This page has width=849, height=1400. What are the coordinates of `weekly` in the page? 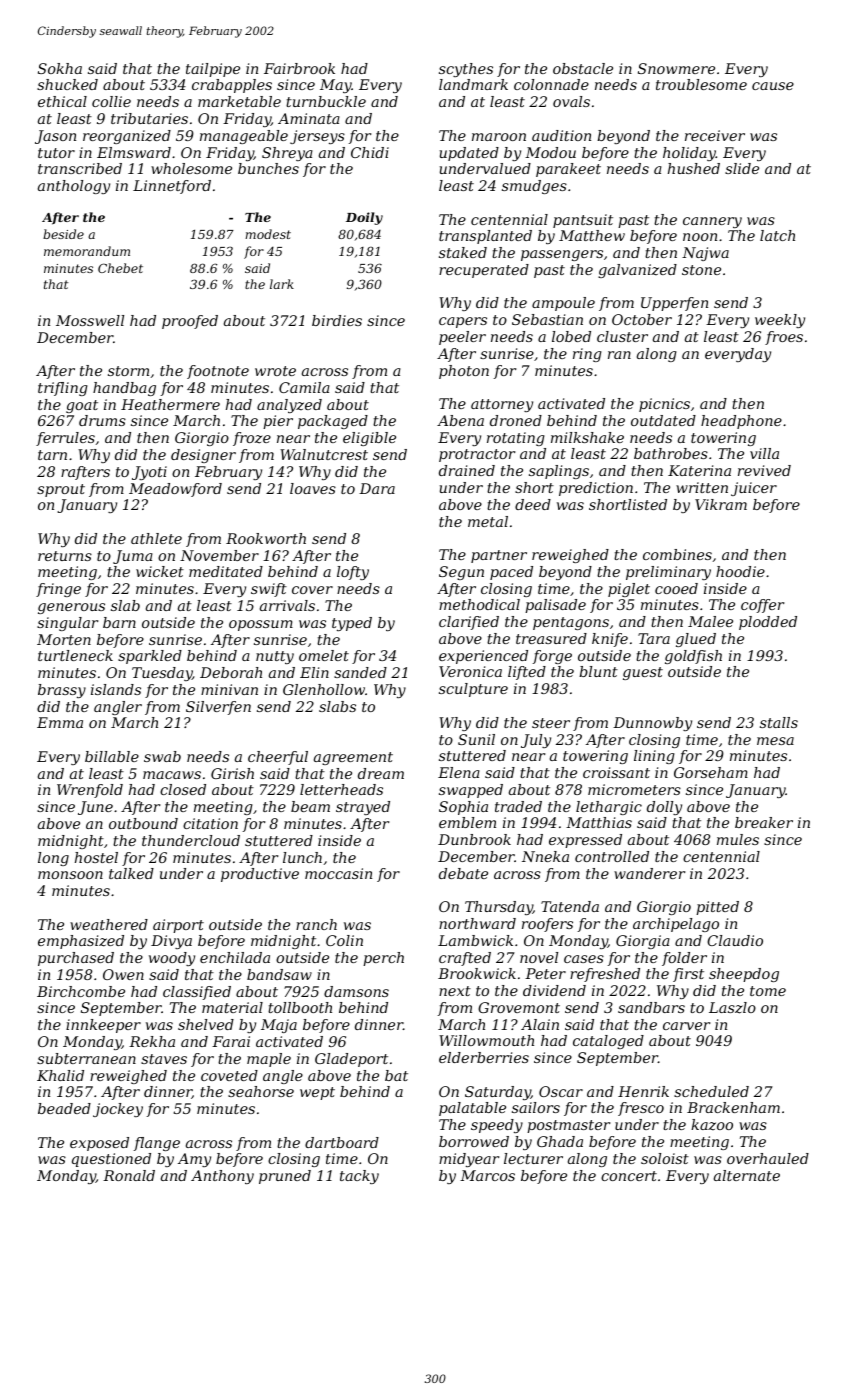 It's located at (780, 321).
